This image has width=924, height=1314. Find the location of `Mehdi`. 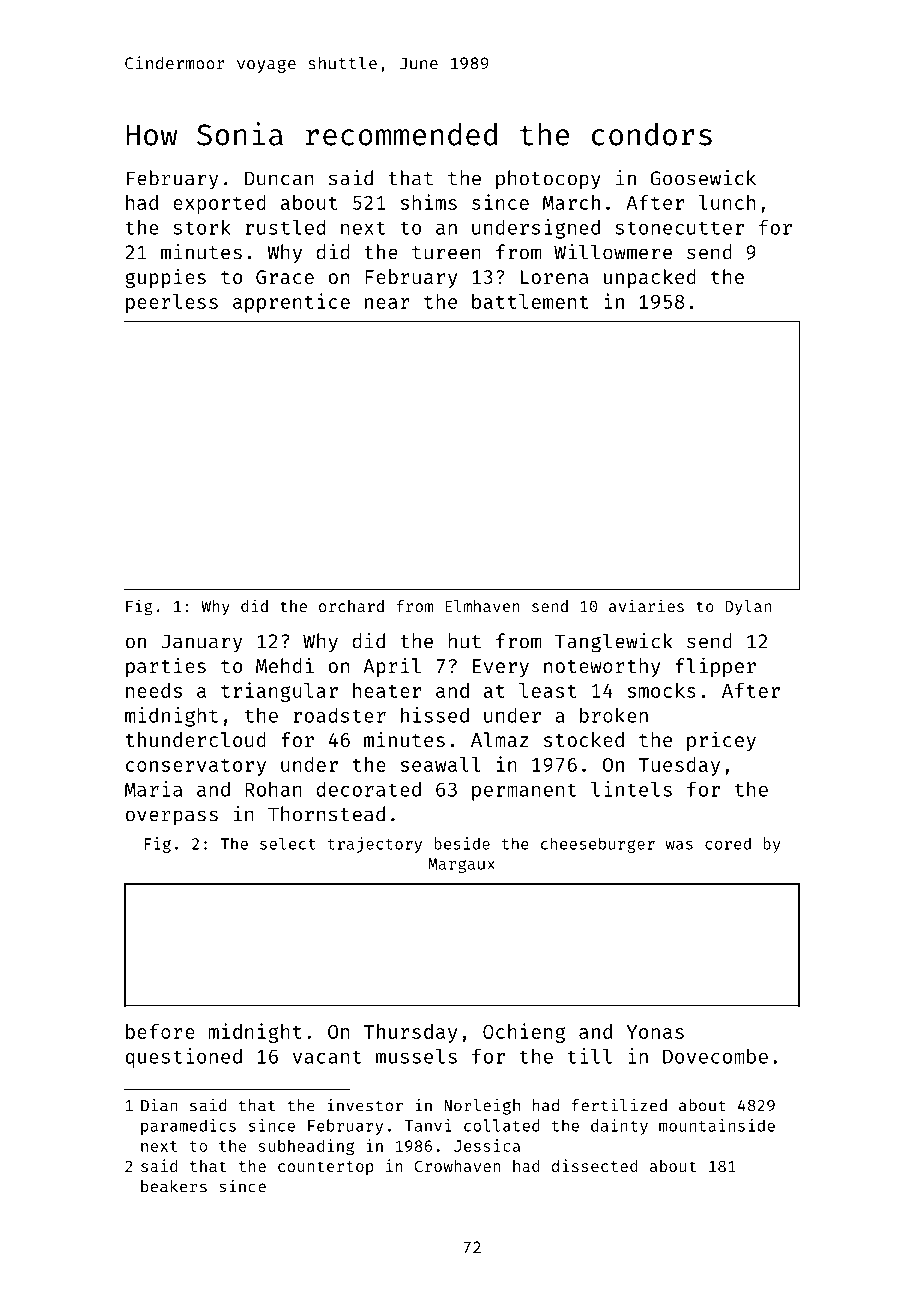

Mehdi is located at coordinates (285, 665).
